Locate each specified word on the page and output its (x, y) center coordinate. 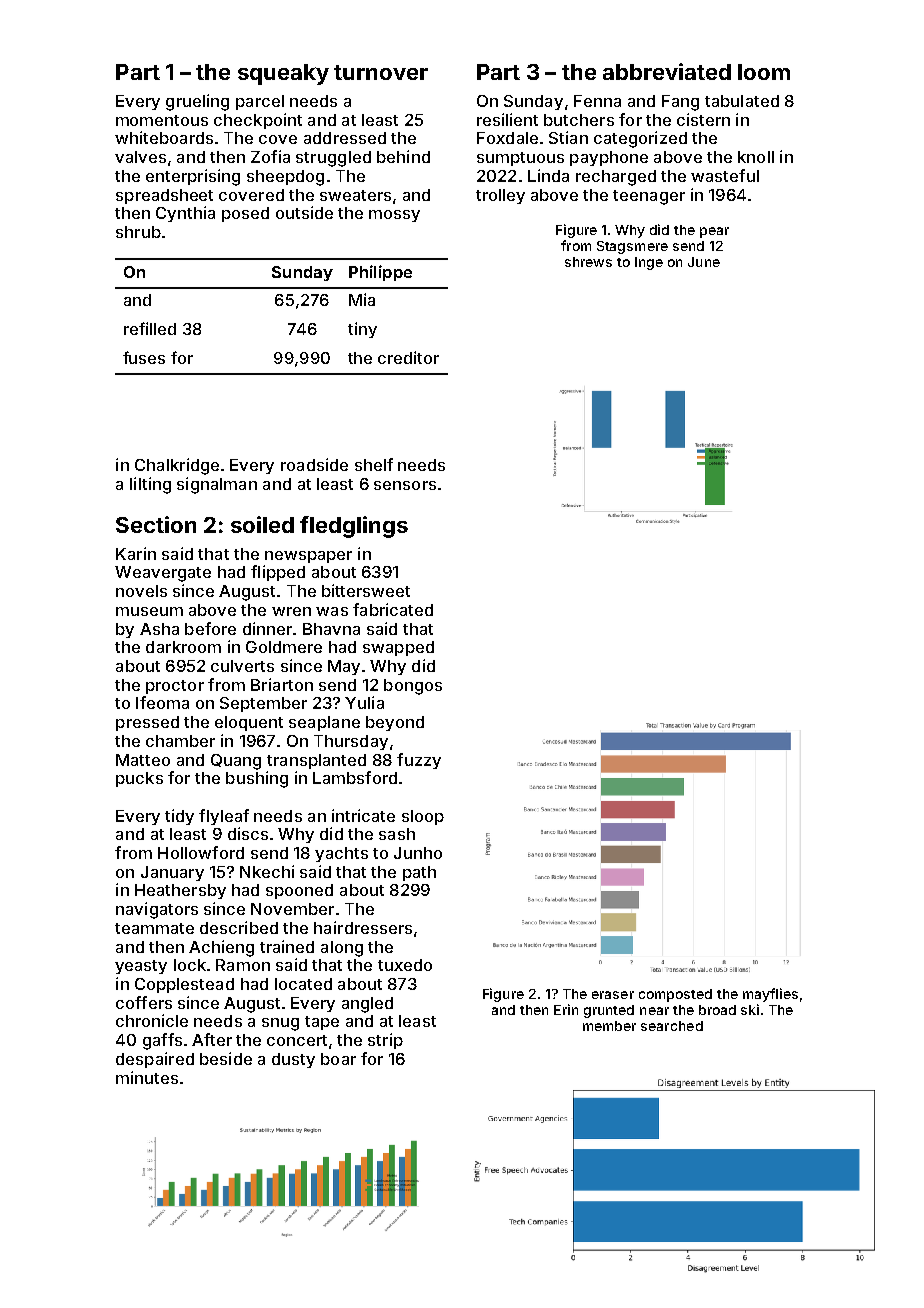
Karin (136, 553)
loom (764, 72)
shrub (138, 232)
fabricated (393, 609)
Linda (548, 175)
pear (714, 232)
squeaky (283, 74)
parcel (260, 102)
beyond (395, 723)
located (303, 984)
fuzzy (419, 761)
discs (248, 833)
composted (675, 995)
